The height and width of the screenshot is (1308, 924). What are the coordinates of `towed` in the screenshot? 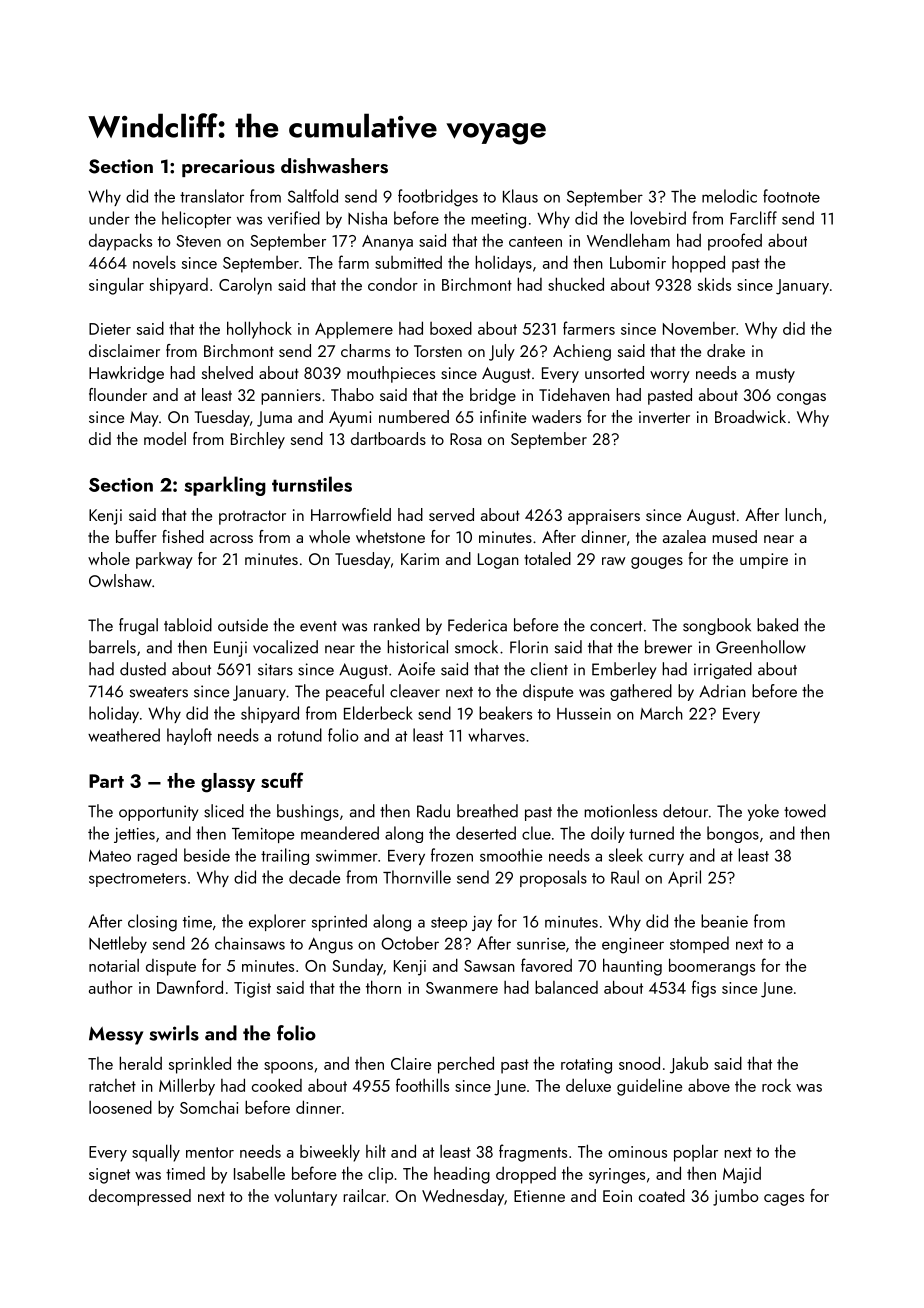 It's located at (805, 811).
